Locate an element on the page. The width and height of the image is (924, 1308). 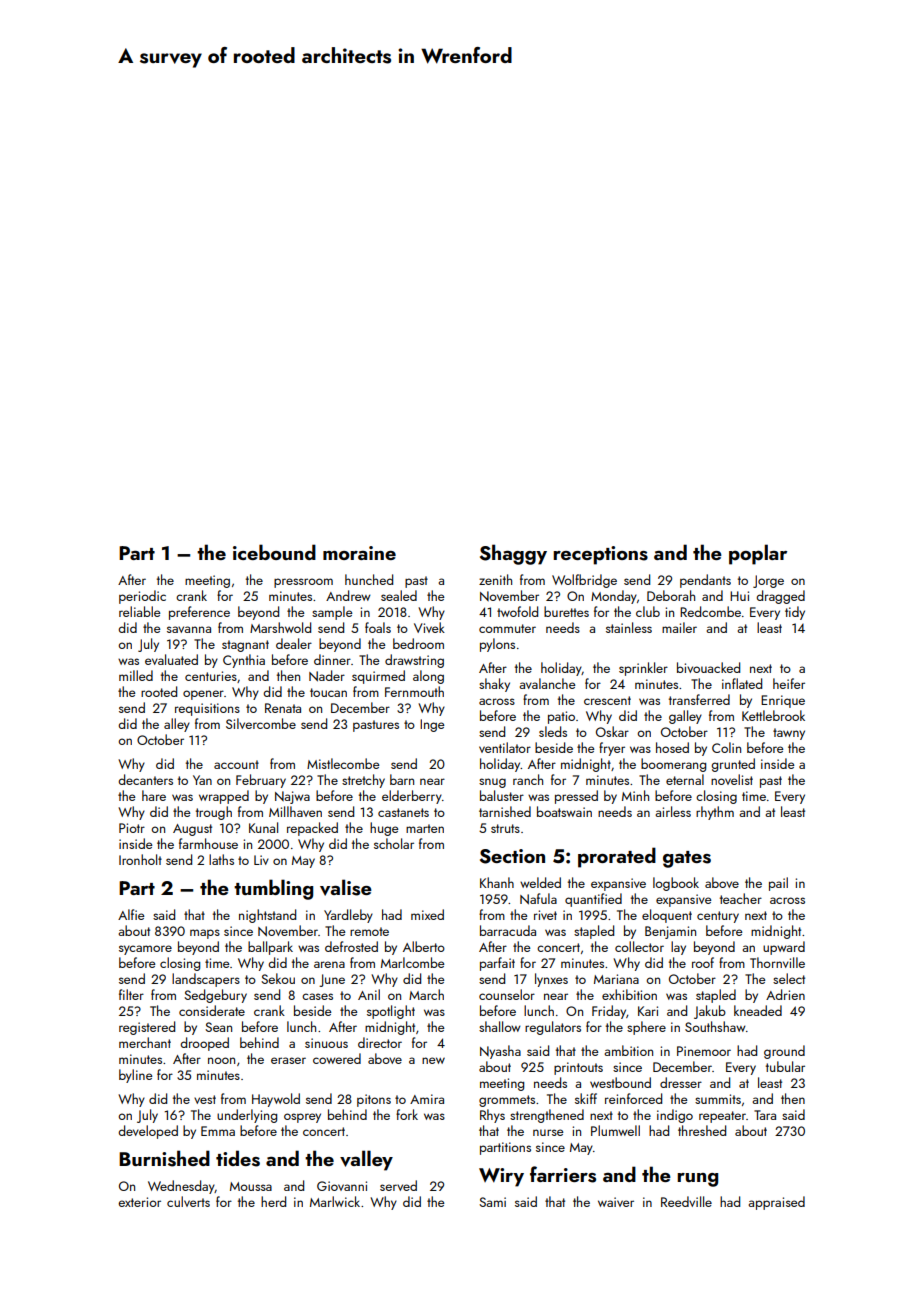
Marshwold is located at coordinates (280, 627).
